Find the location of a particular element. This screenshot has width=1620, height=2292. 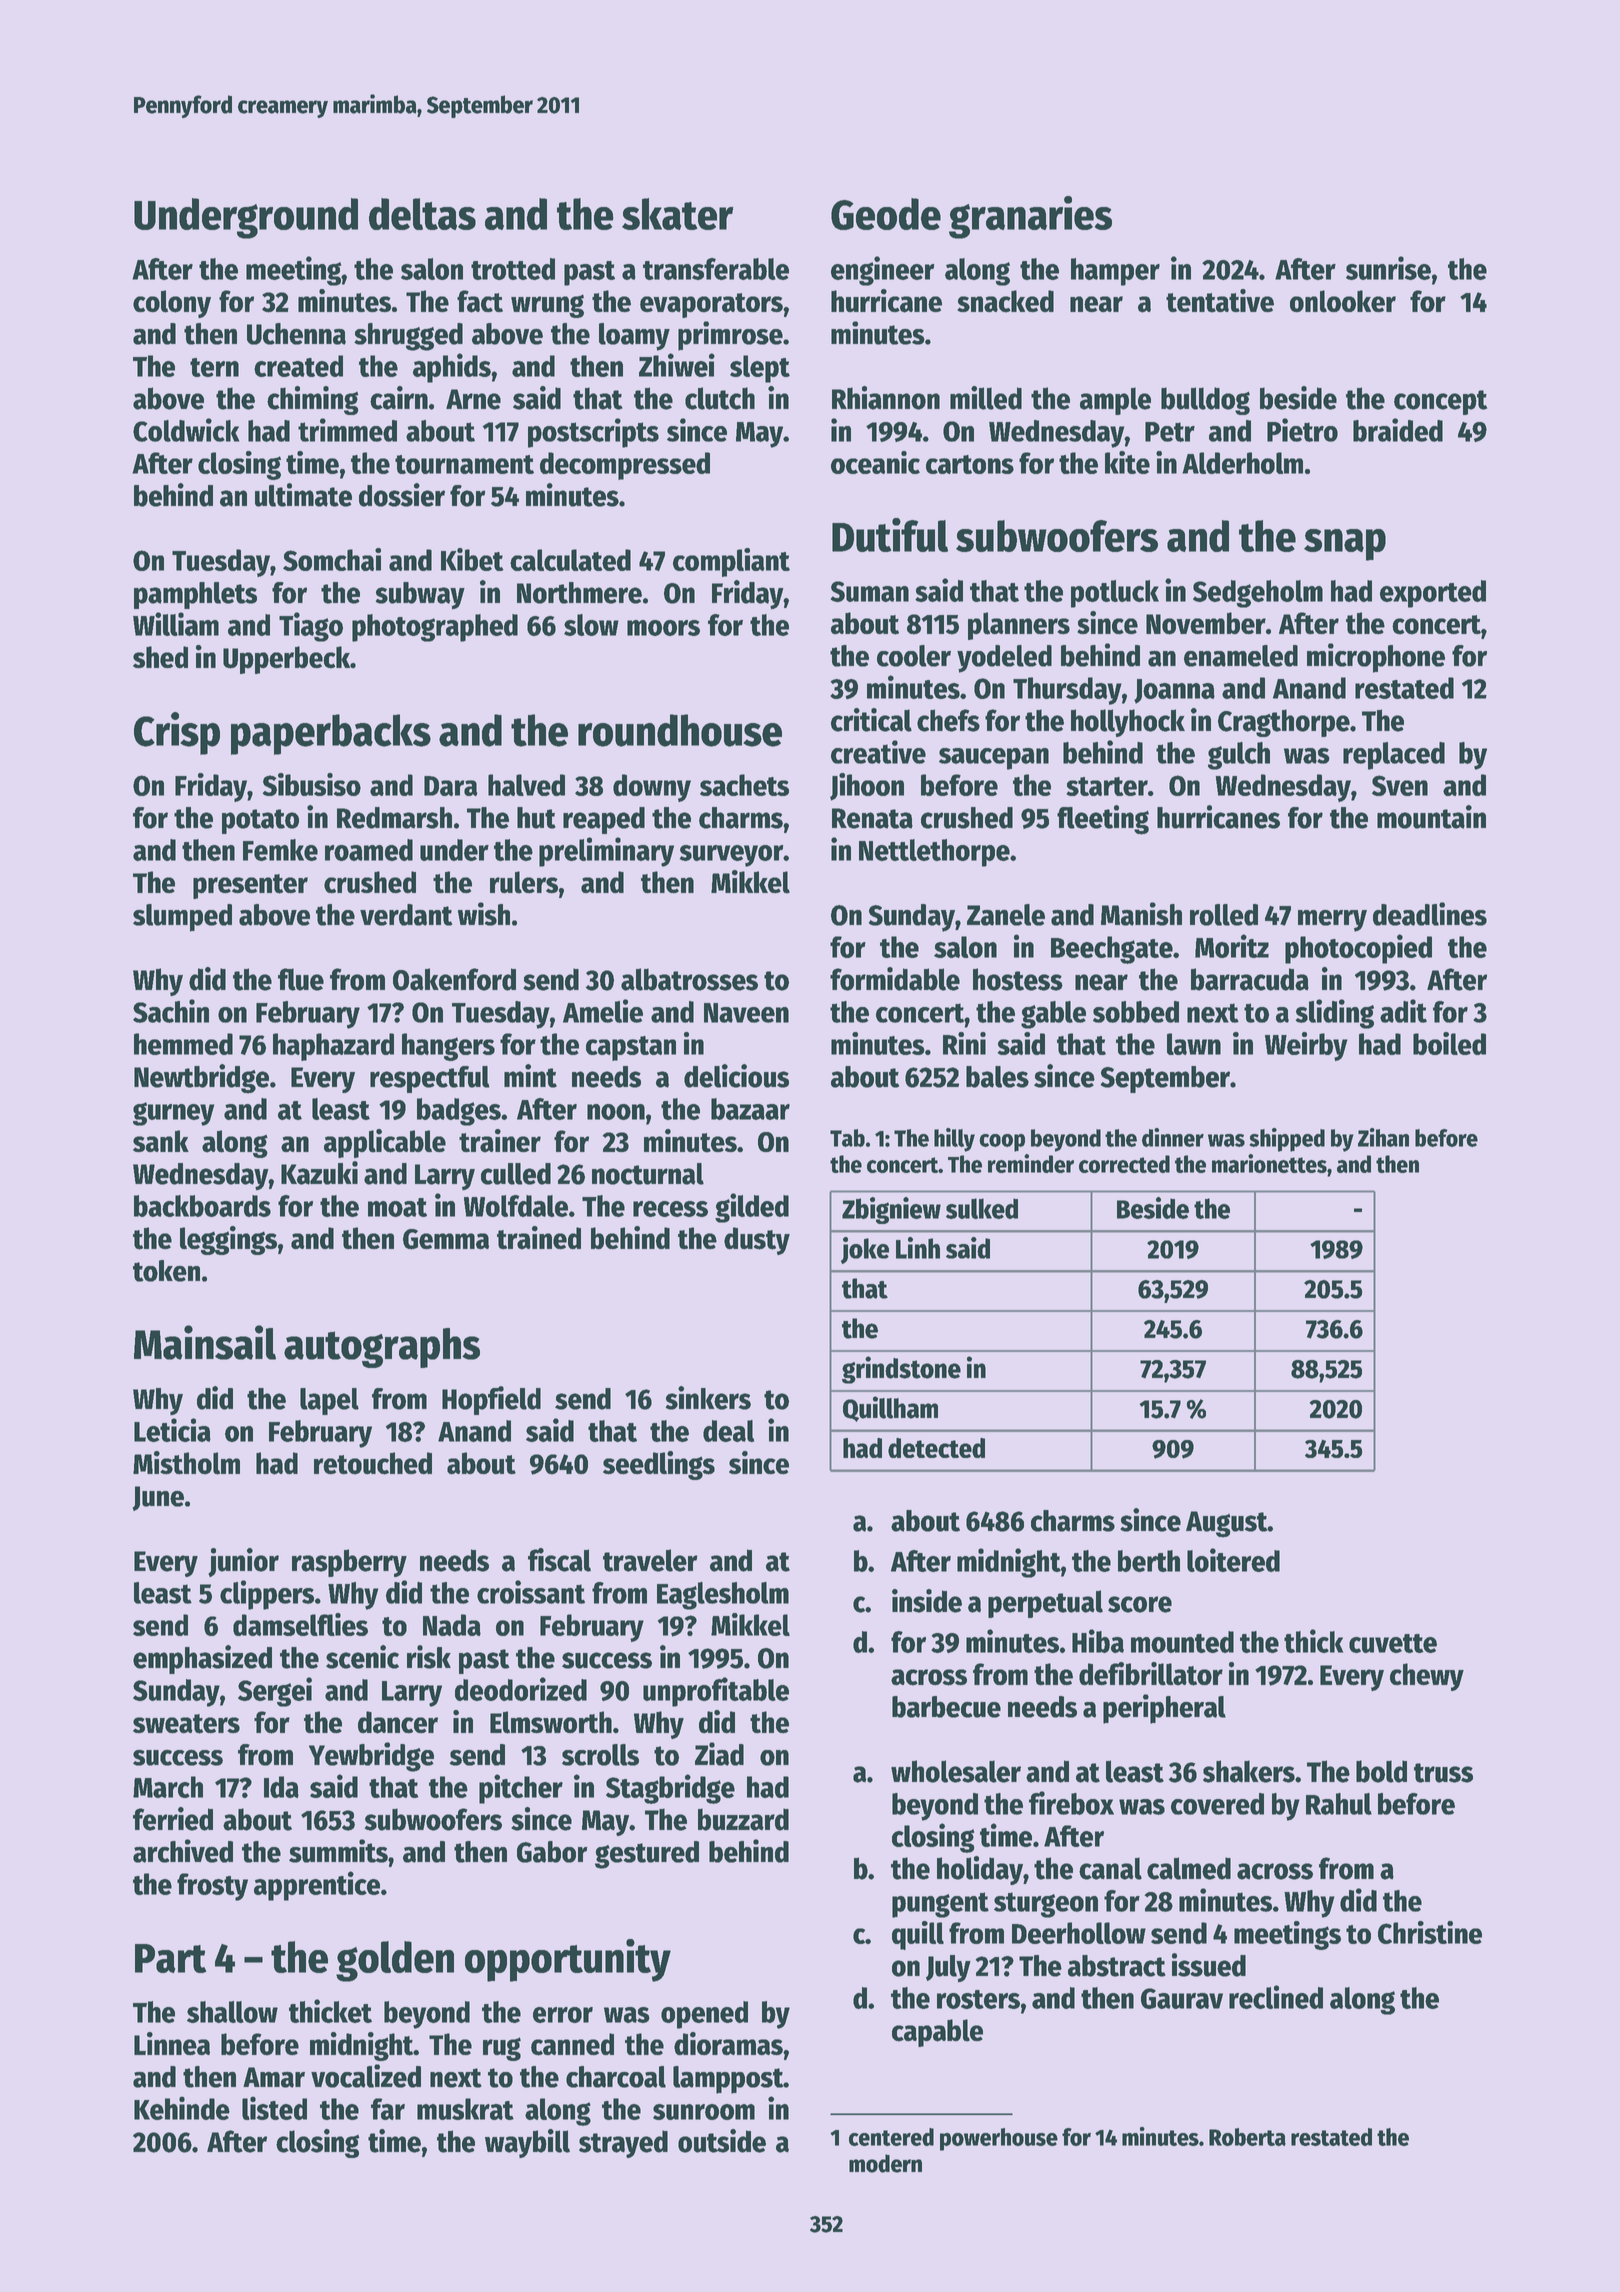

Joanna is located at coordinates (1174, 691).
